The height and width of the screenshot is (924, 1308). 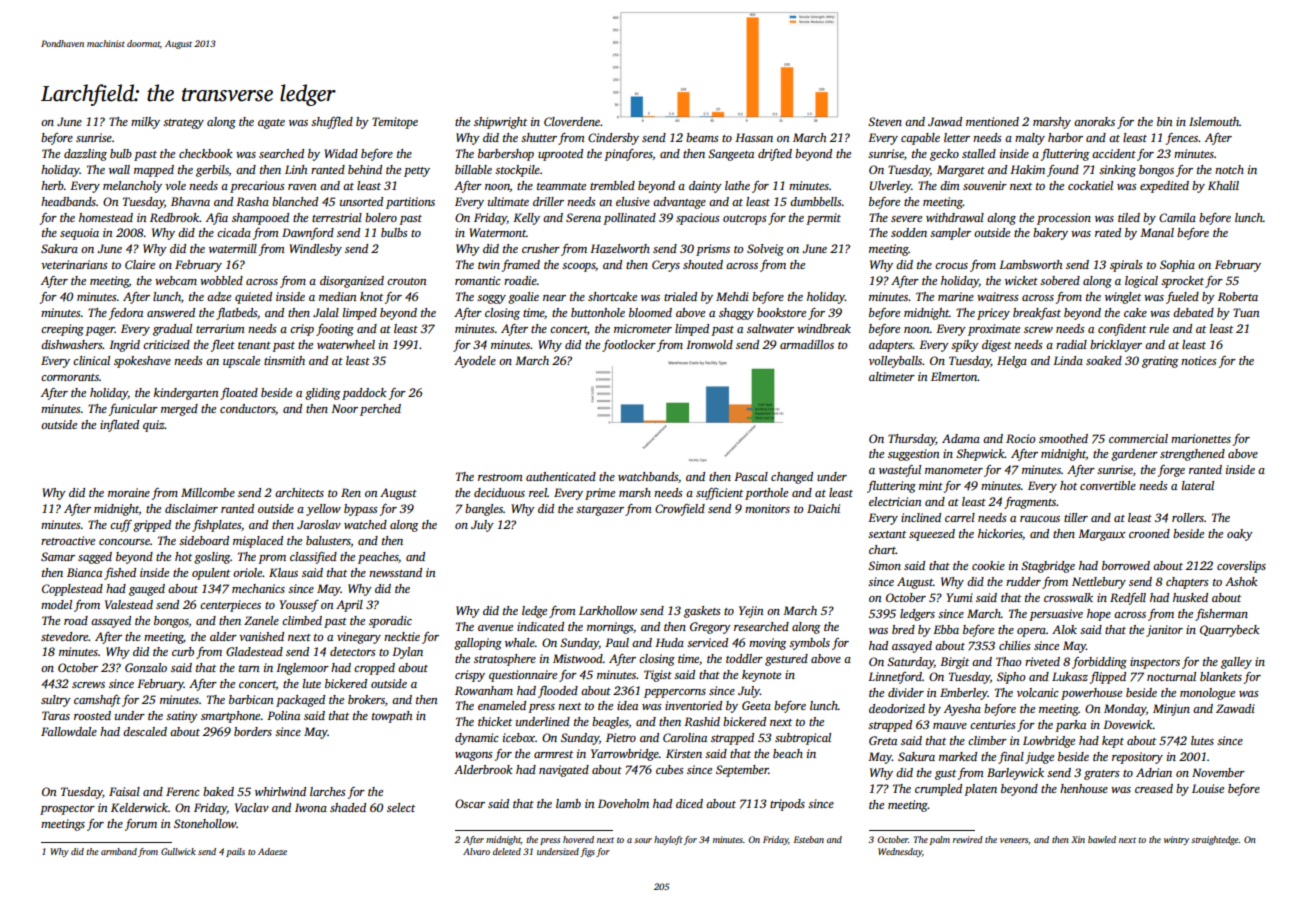 What do you see at coordinates (994, 330) in the screenshot?
I see `proximate` at bounding box center [994, 330].
